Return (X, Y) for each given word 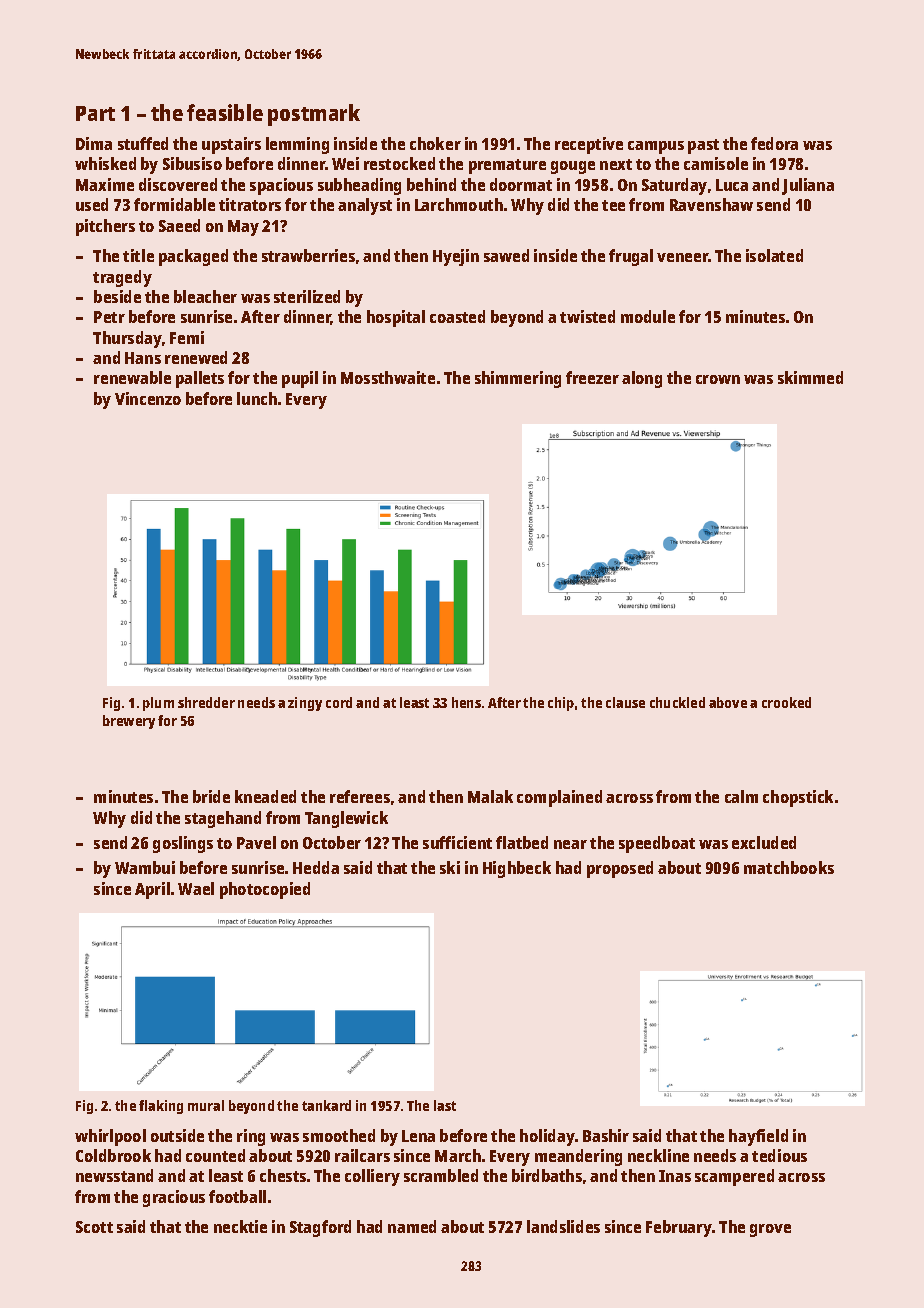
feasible (225, 112)
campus (656, 147)
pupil (300, 379)
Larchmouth (459, 204)
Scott (94, 1227)
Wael (196, 888)
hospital (396, 318)
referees (360, 796)
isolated (774, 255)
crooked (786, 702)
